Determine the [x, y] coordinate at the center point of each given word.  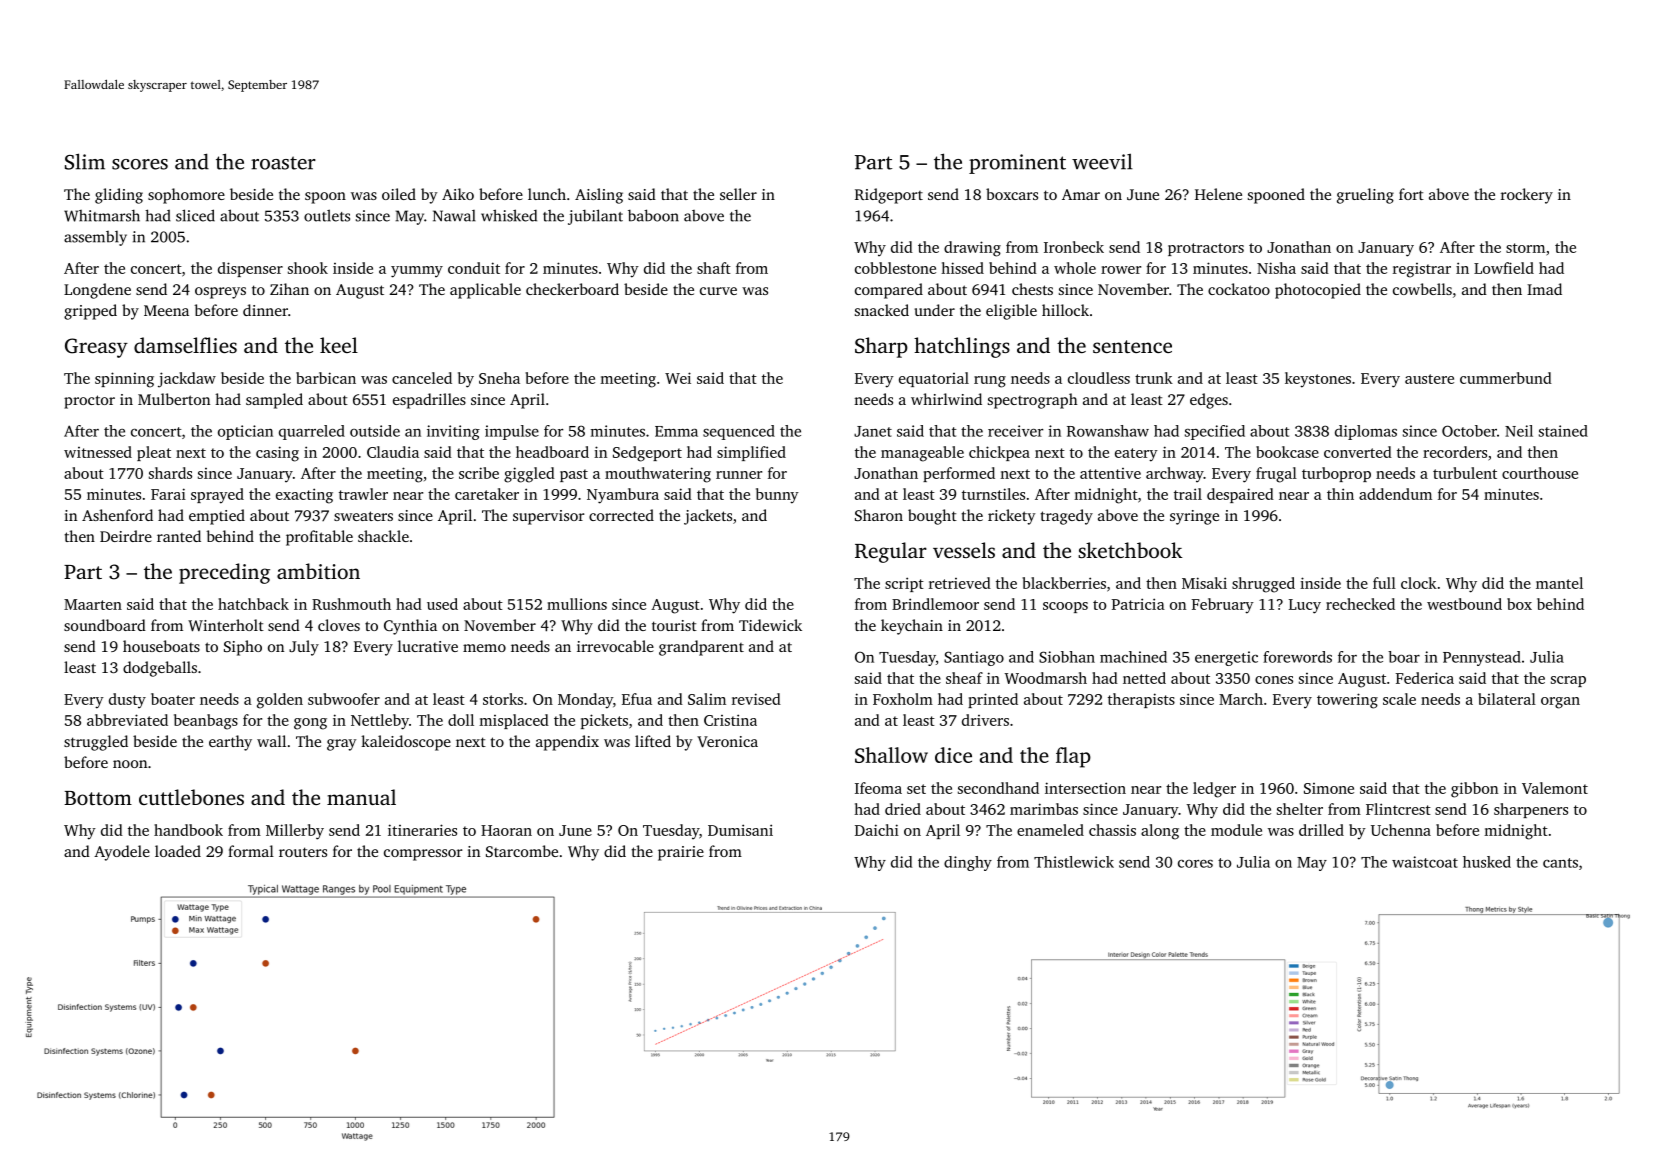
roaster [283, 163]
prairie [681, 853]
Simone [1329, 788]
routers [303, 852]
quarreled [312, 432]
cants [1560, 863]
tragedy [1066, 517]
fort [1411, 194]
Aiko [458, 194]
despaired [1240, 495]
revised [756, 699]
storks [503, 699]
